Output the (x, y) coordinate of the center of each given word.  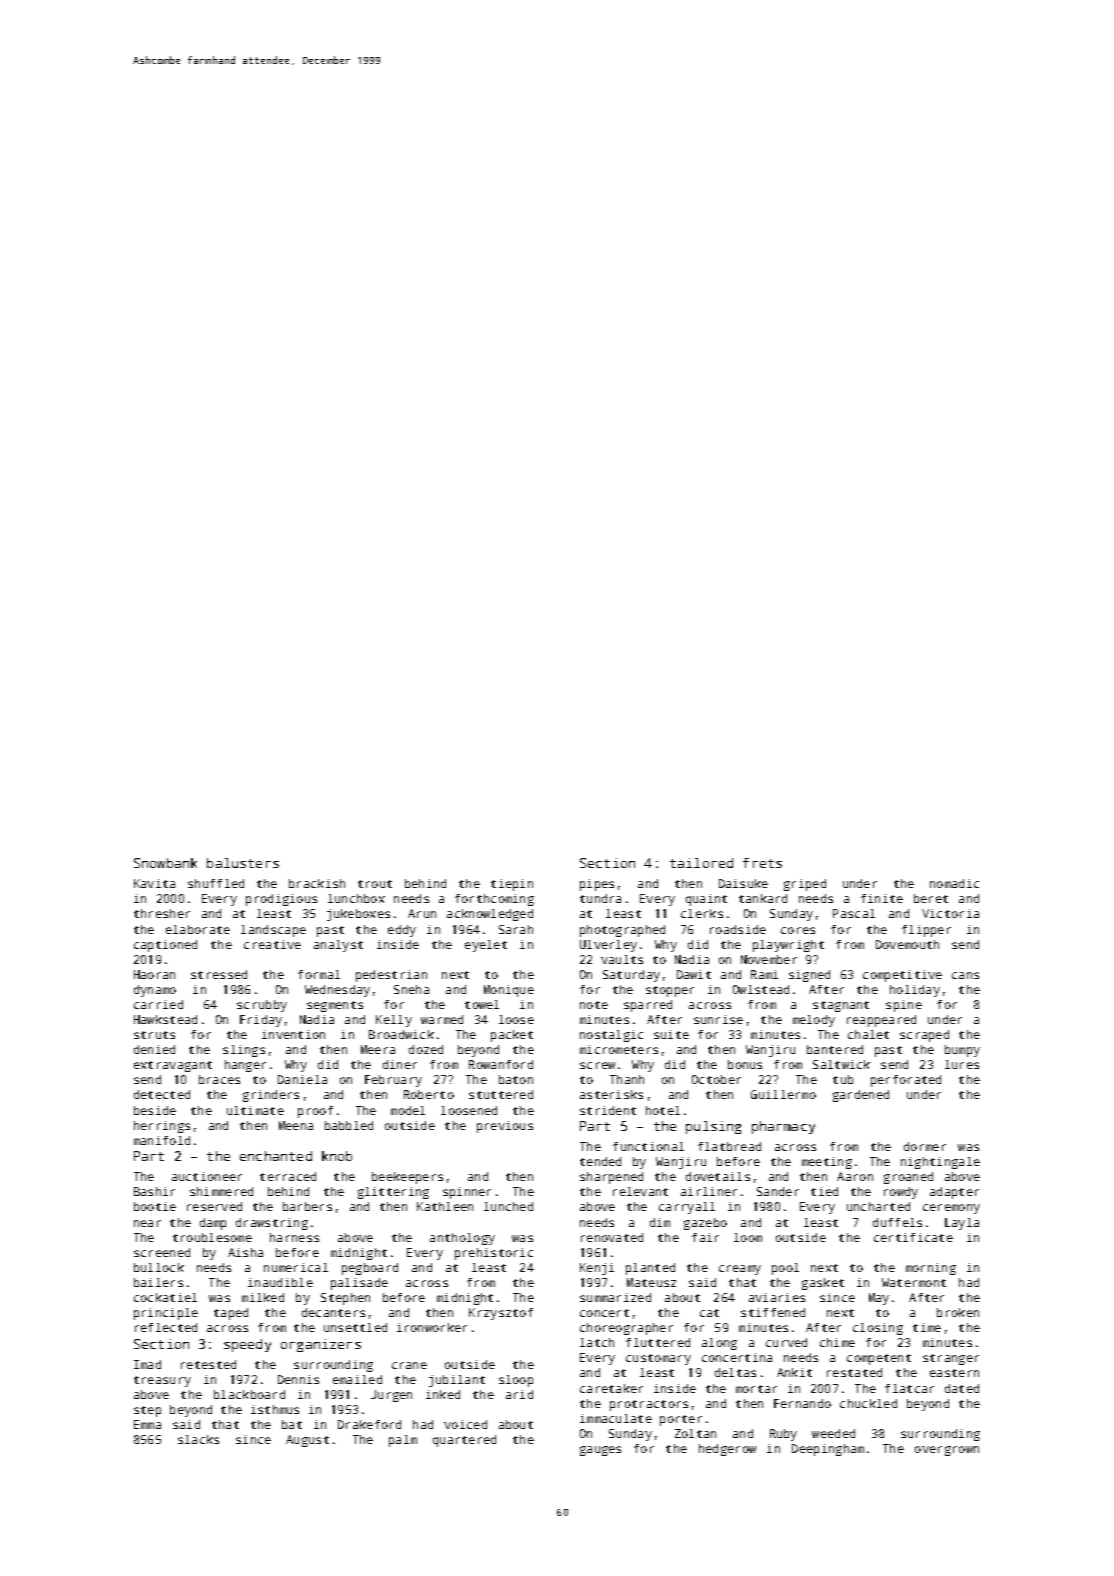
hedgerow (727, 1450)
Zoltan (695, 1433)
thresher (162, 913)
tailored (701, 863)
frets (762, 863)
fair (705, 1237)
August (307, 1441)
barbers (307, 1206)
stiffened (773, 1312)
